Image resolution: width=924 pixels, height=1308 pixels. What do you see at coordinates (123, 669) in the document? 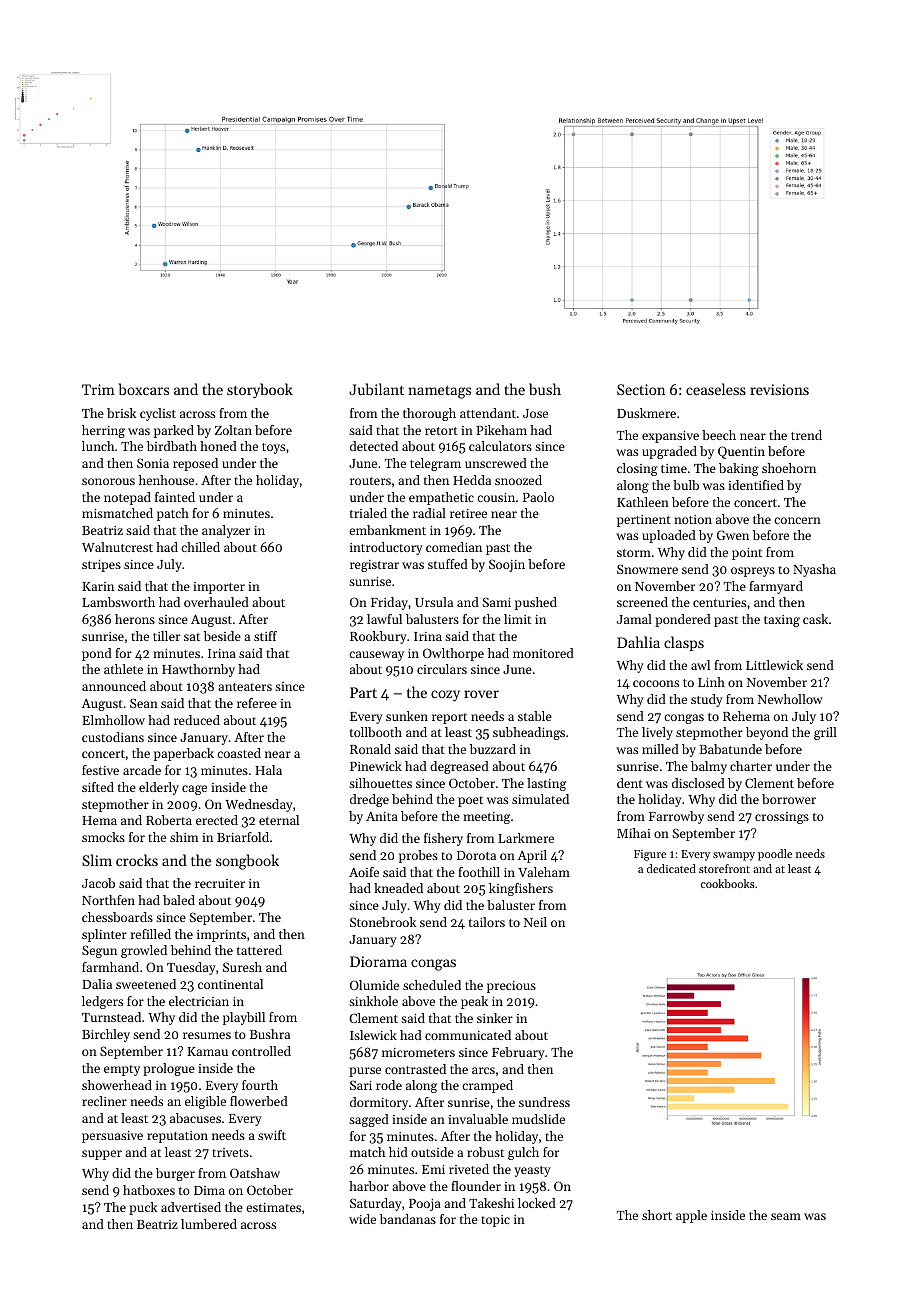
I see `athlete` at bounding box center [123, 669].
